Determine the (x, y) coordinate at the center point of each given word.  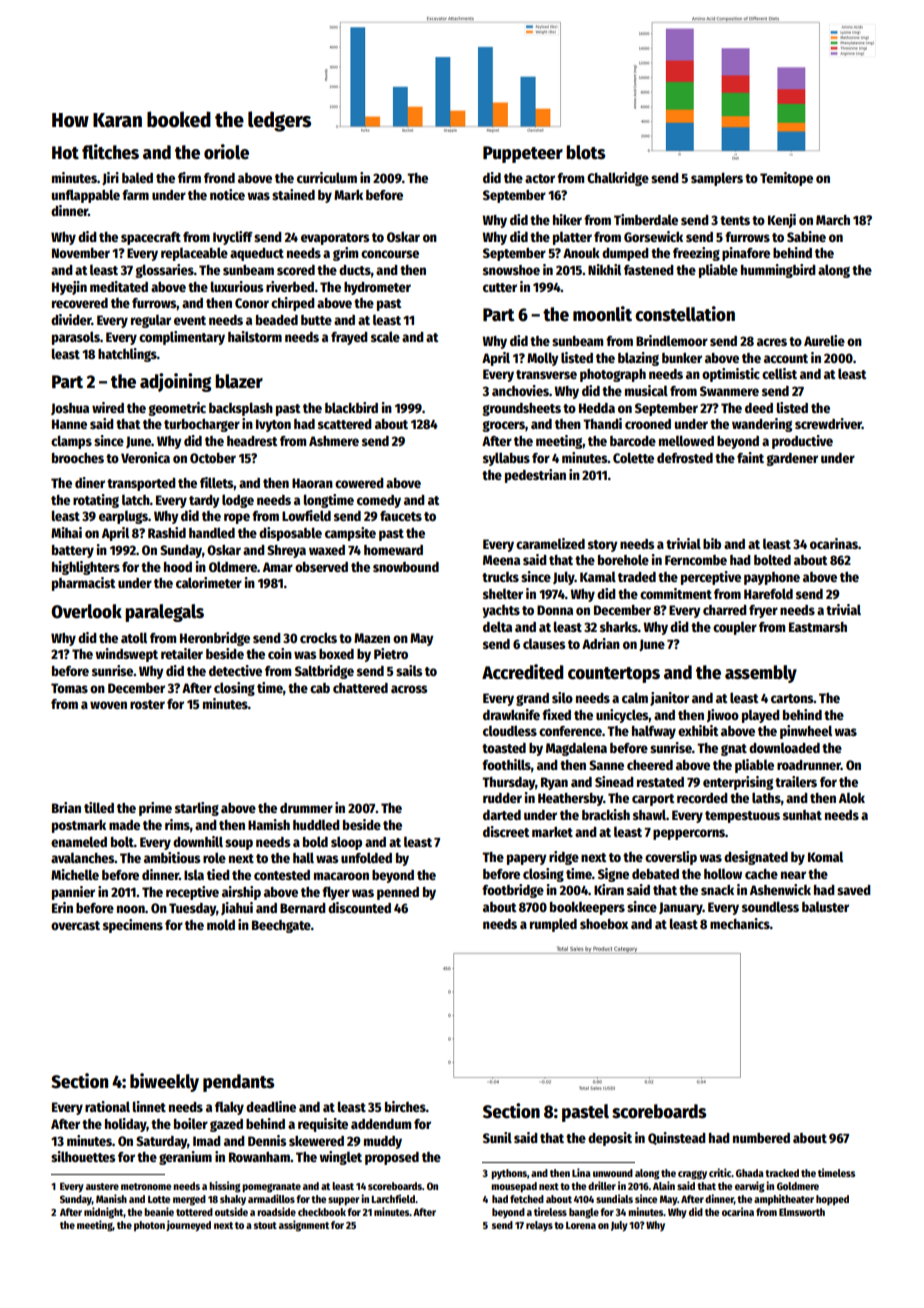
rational (107, 1106)
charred (725, 610)
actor (540, 178)
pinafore (746, 254)
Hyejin (69, 288)
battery (73, 551)
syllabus (506, 459)
